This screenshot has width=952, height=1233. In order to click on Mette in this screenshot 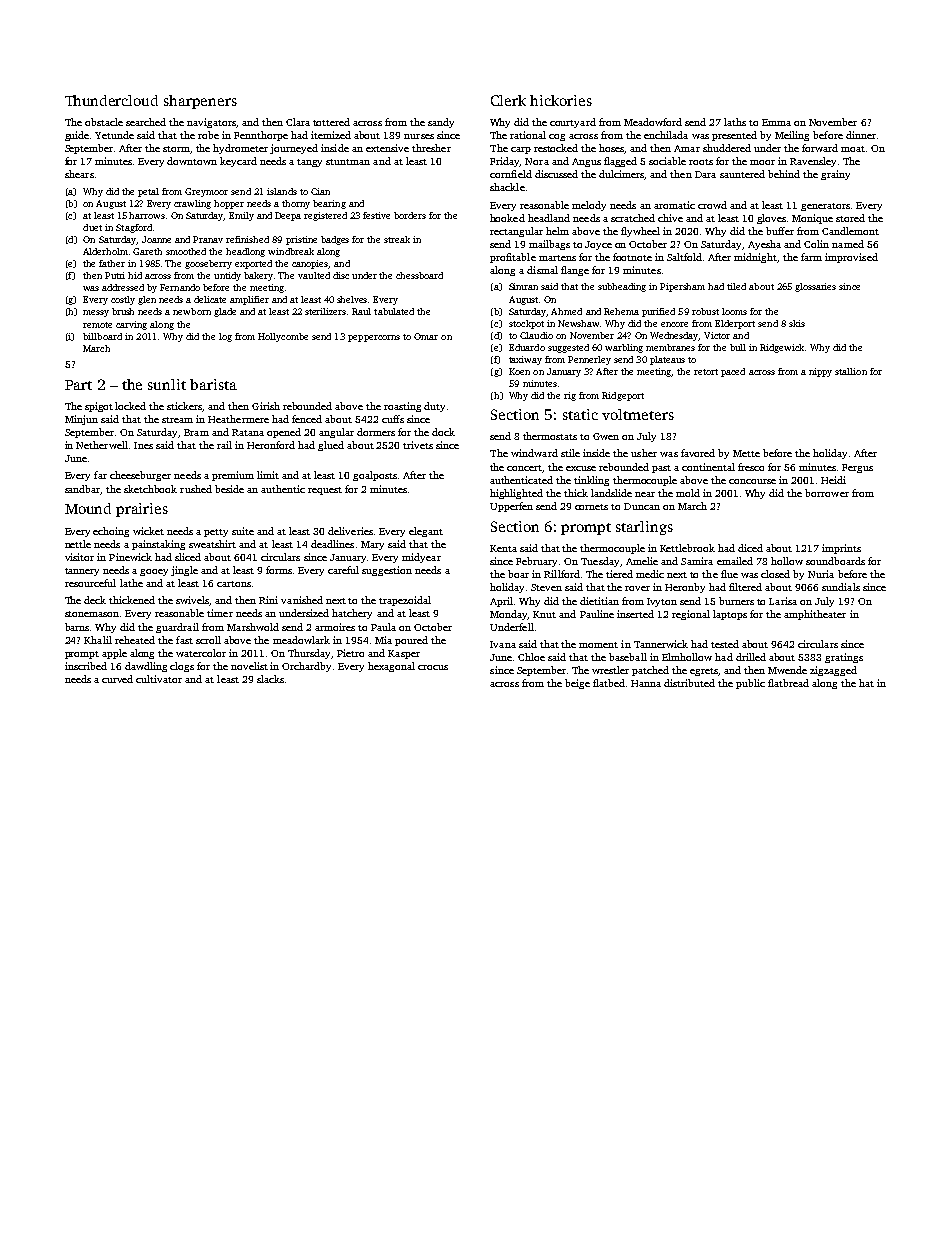, I will do `click(746, 453)`.
